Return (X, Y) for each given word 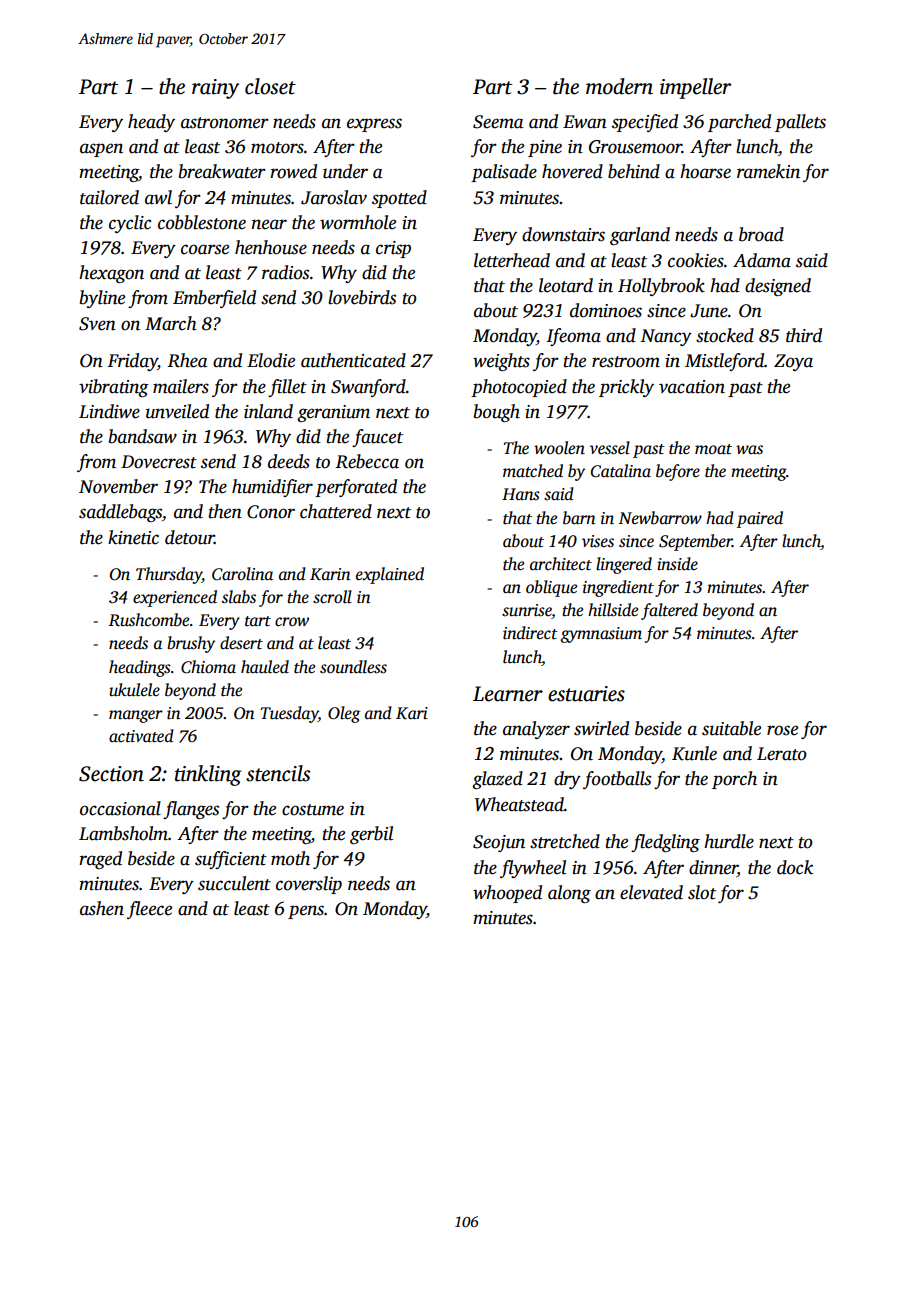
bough (497, 413)
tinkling (208, 775)
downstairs (563, 234)
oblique (551, 588)
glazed (497, 780)
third (804, 335)
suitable (731, 728)
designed (778, 287)
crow (292, 622)
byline (102, 299)
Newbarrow (660, 518)
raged (100, 860)
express (374, 125)
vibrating (114, 388)
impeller (695, 88)
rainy (215, 89)
